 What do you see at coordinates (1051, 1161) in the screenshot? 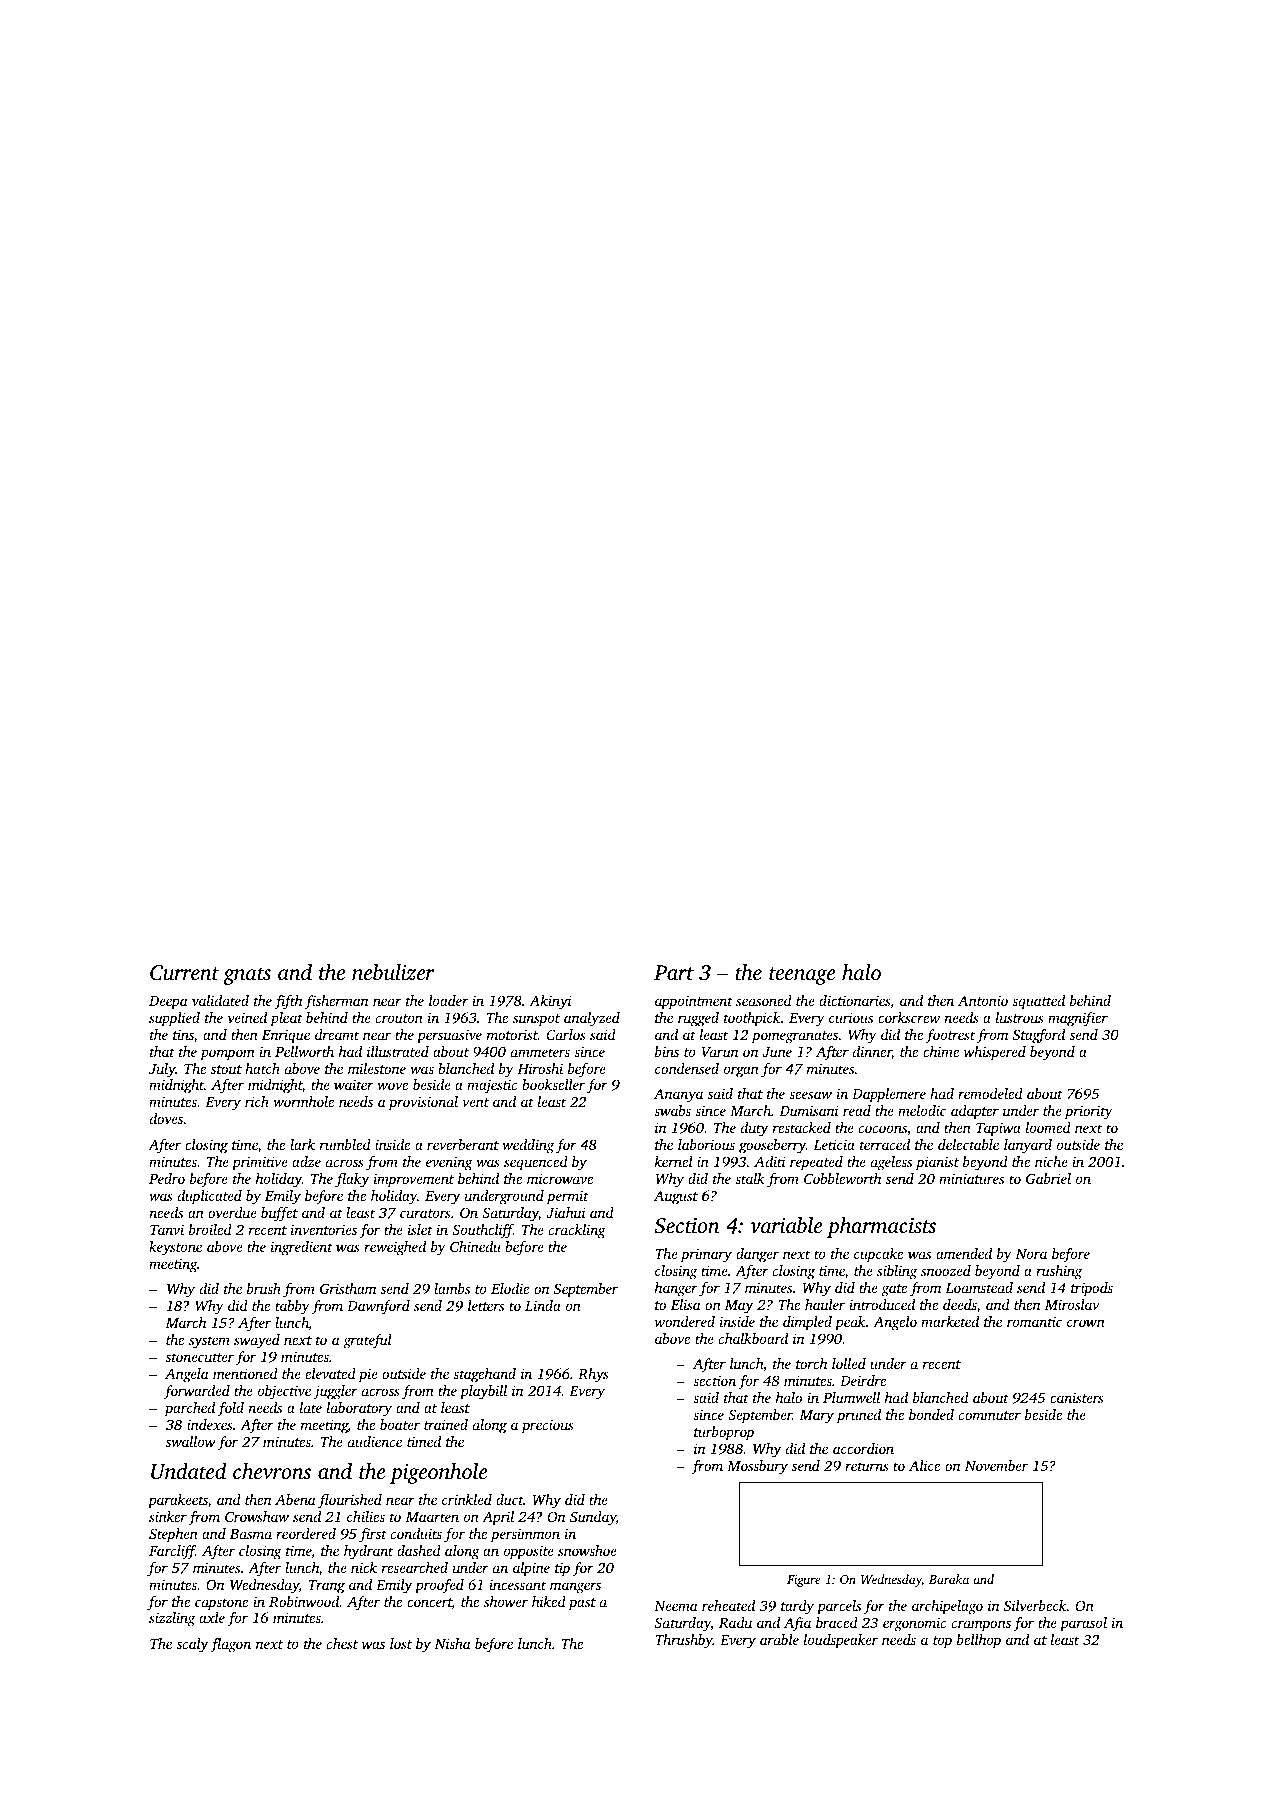
I see `niche` at bounding box center [1051, 1161].
